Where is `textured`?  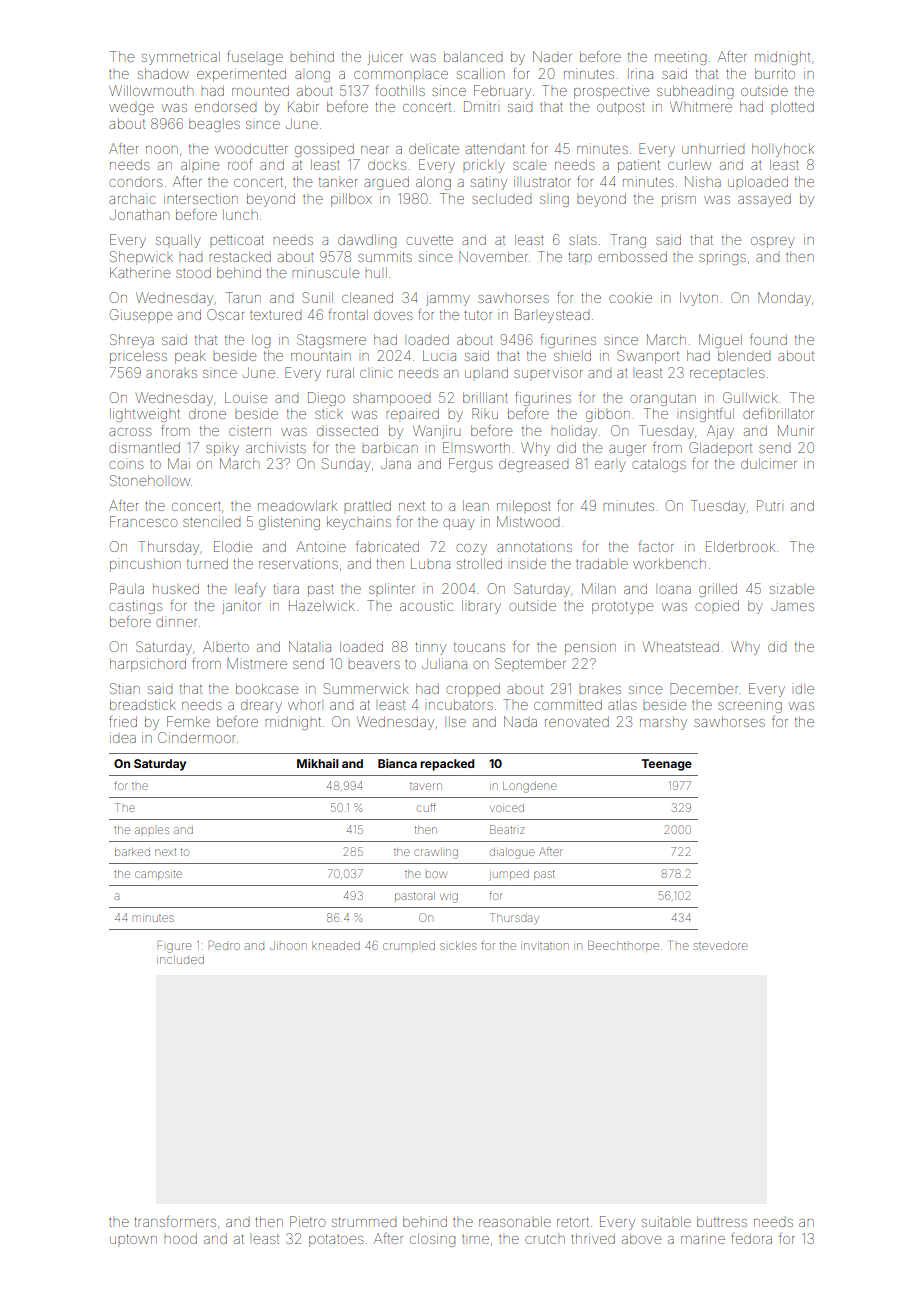
textured is located at coordinates (275, 315).
